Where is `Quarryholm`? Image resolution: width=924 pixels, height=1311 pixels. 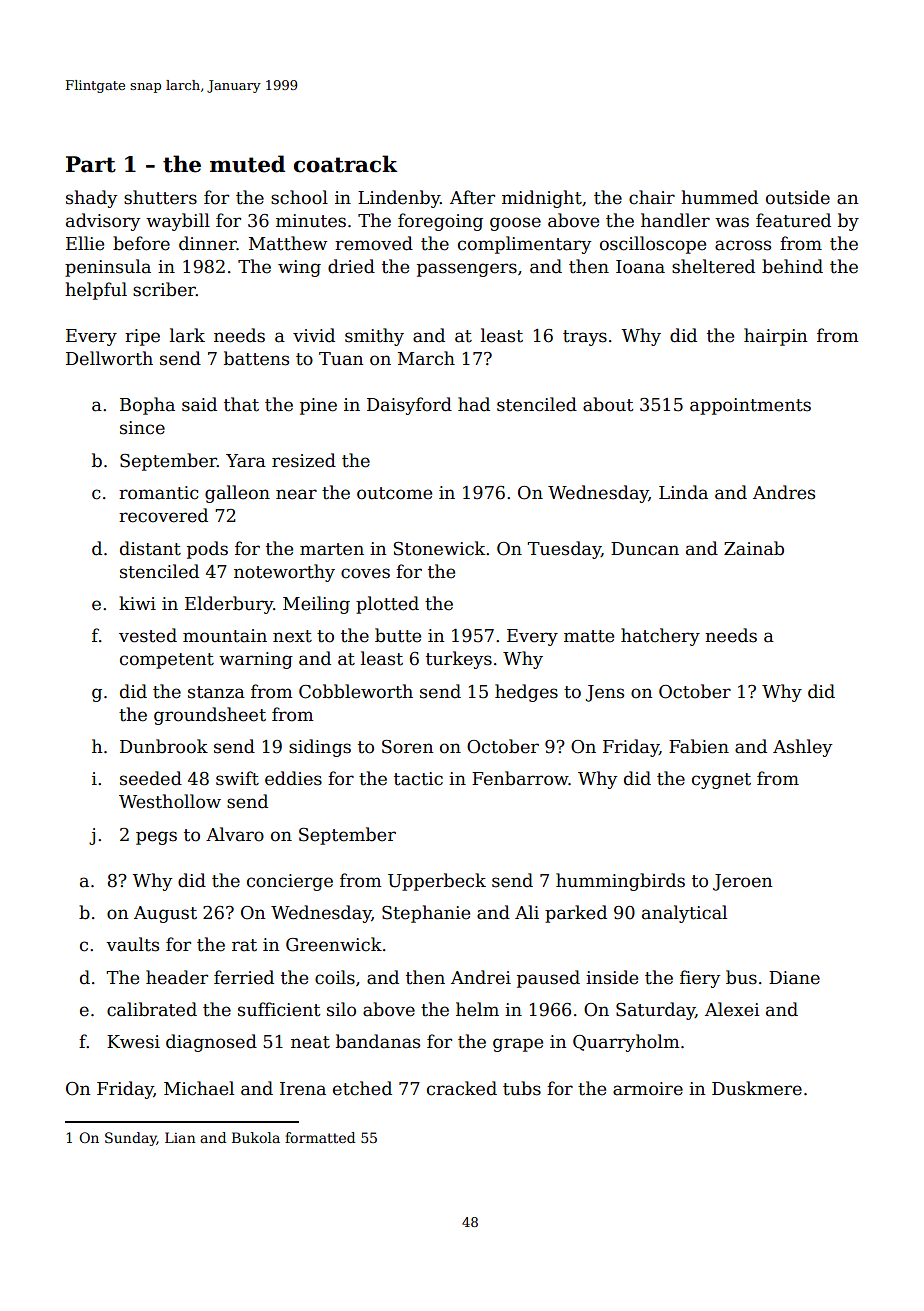
Quarryholm is located at coordinates (626, 1043).
